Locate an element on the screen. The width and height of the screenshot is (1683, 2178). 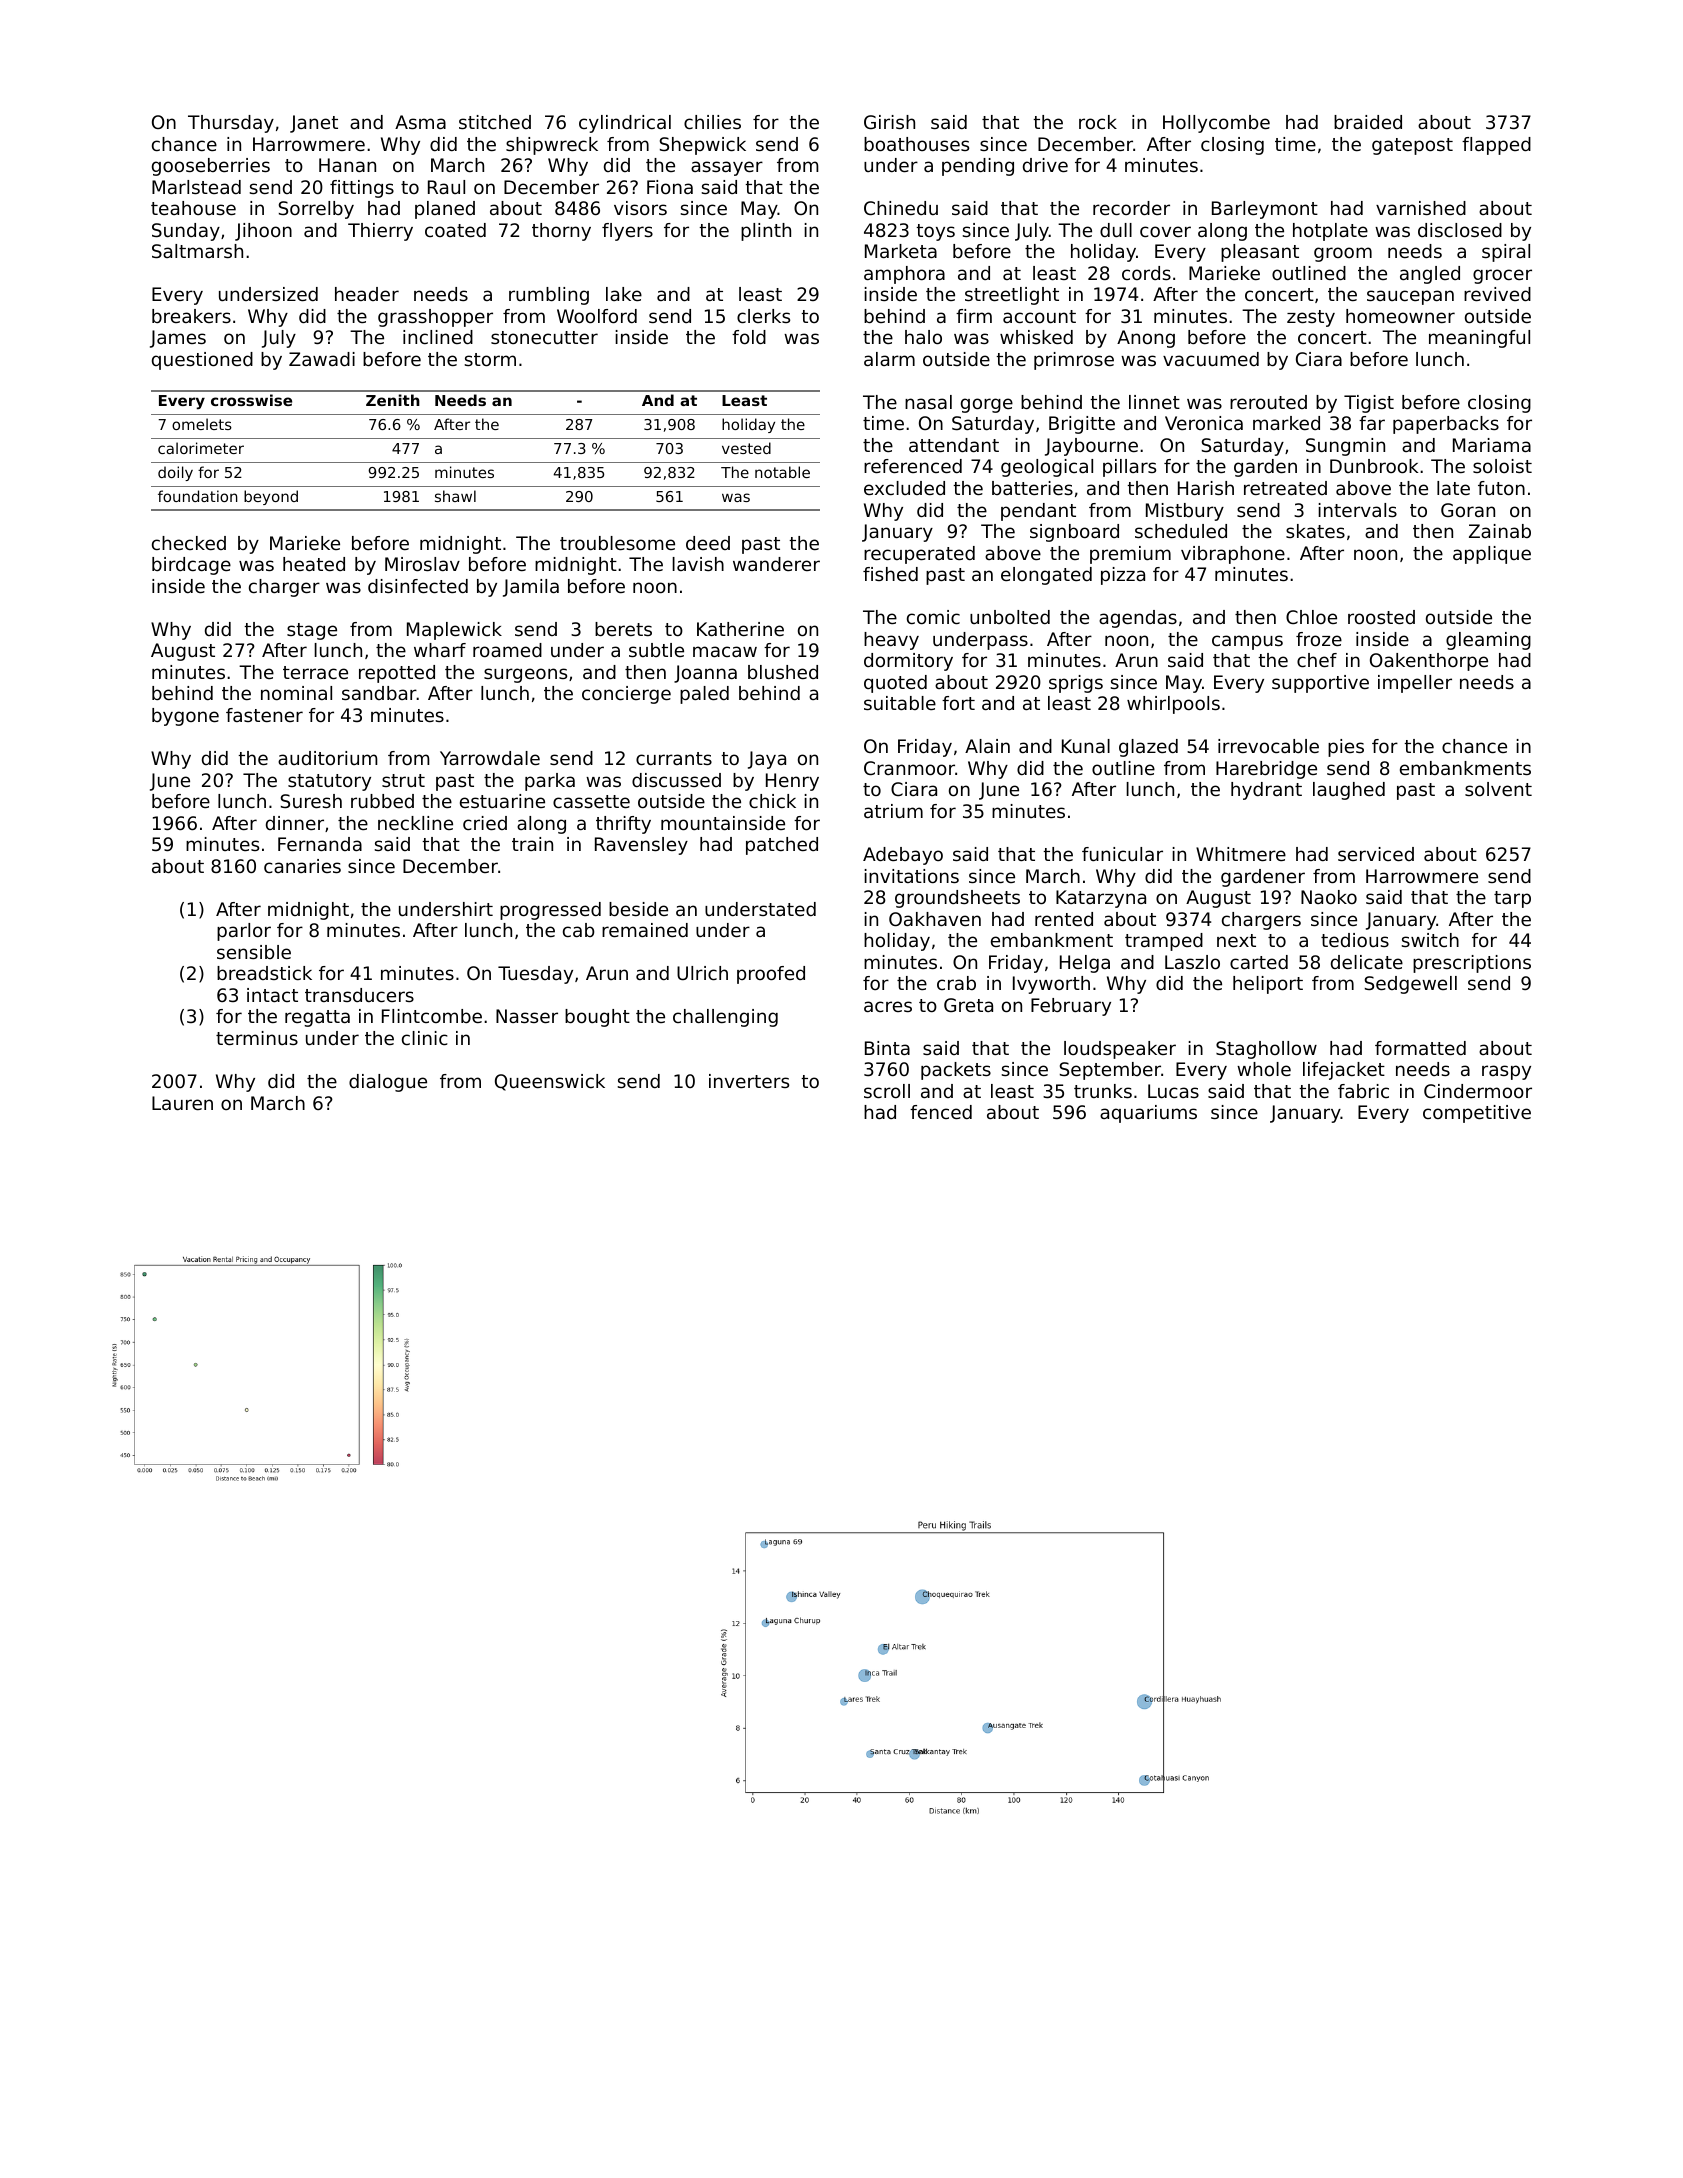
intact is located at coordinates (272, 995).
